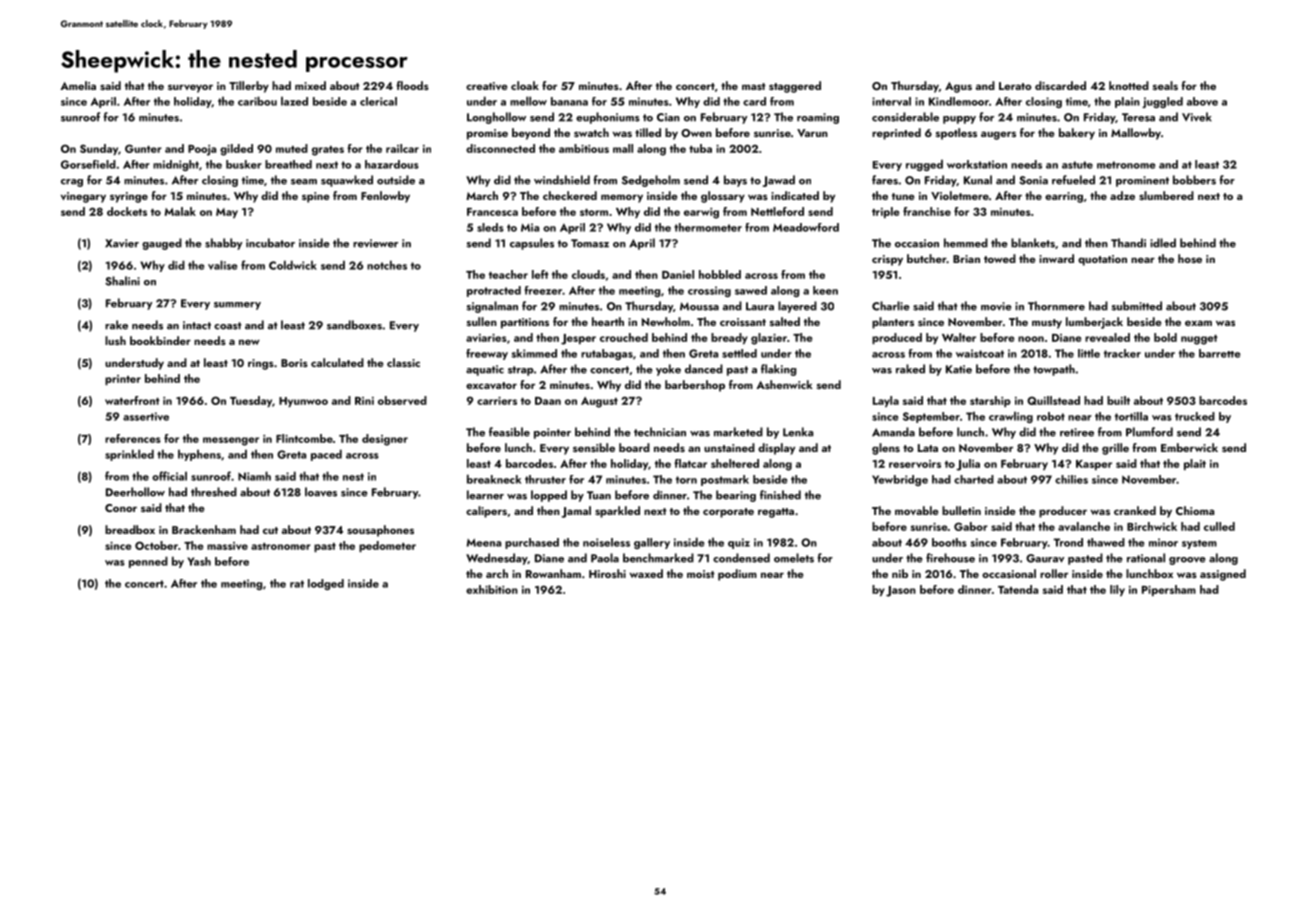  I want to click on assigned, so click(1223, 575).
